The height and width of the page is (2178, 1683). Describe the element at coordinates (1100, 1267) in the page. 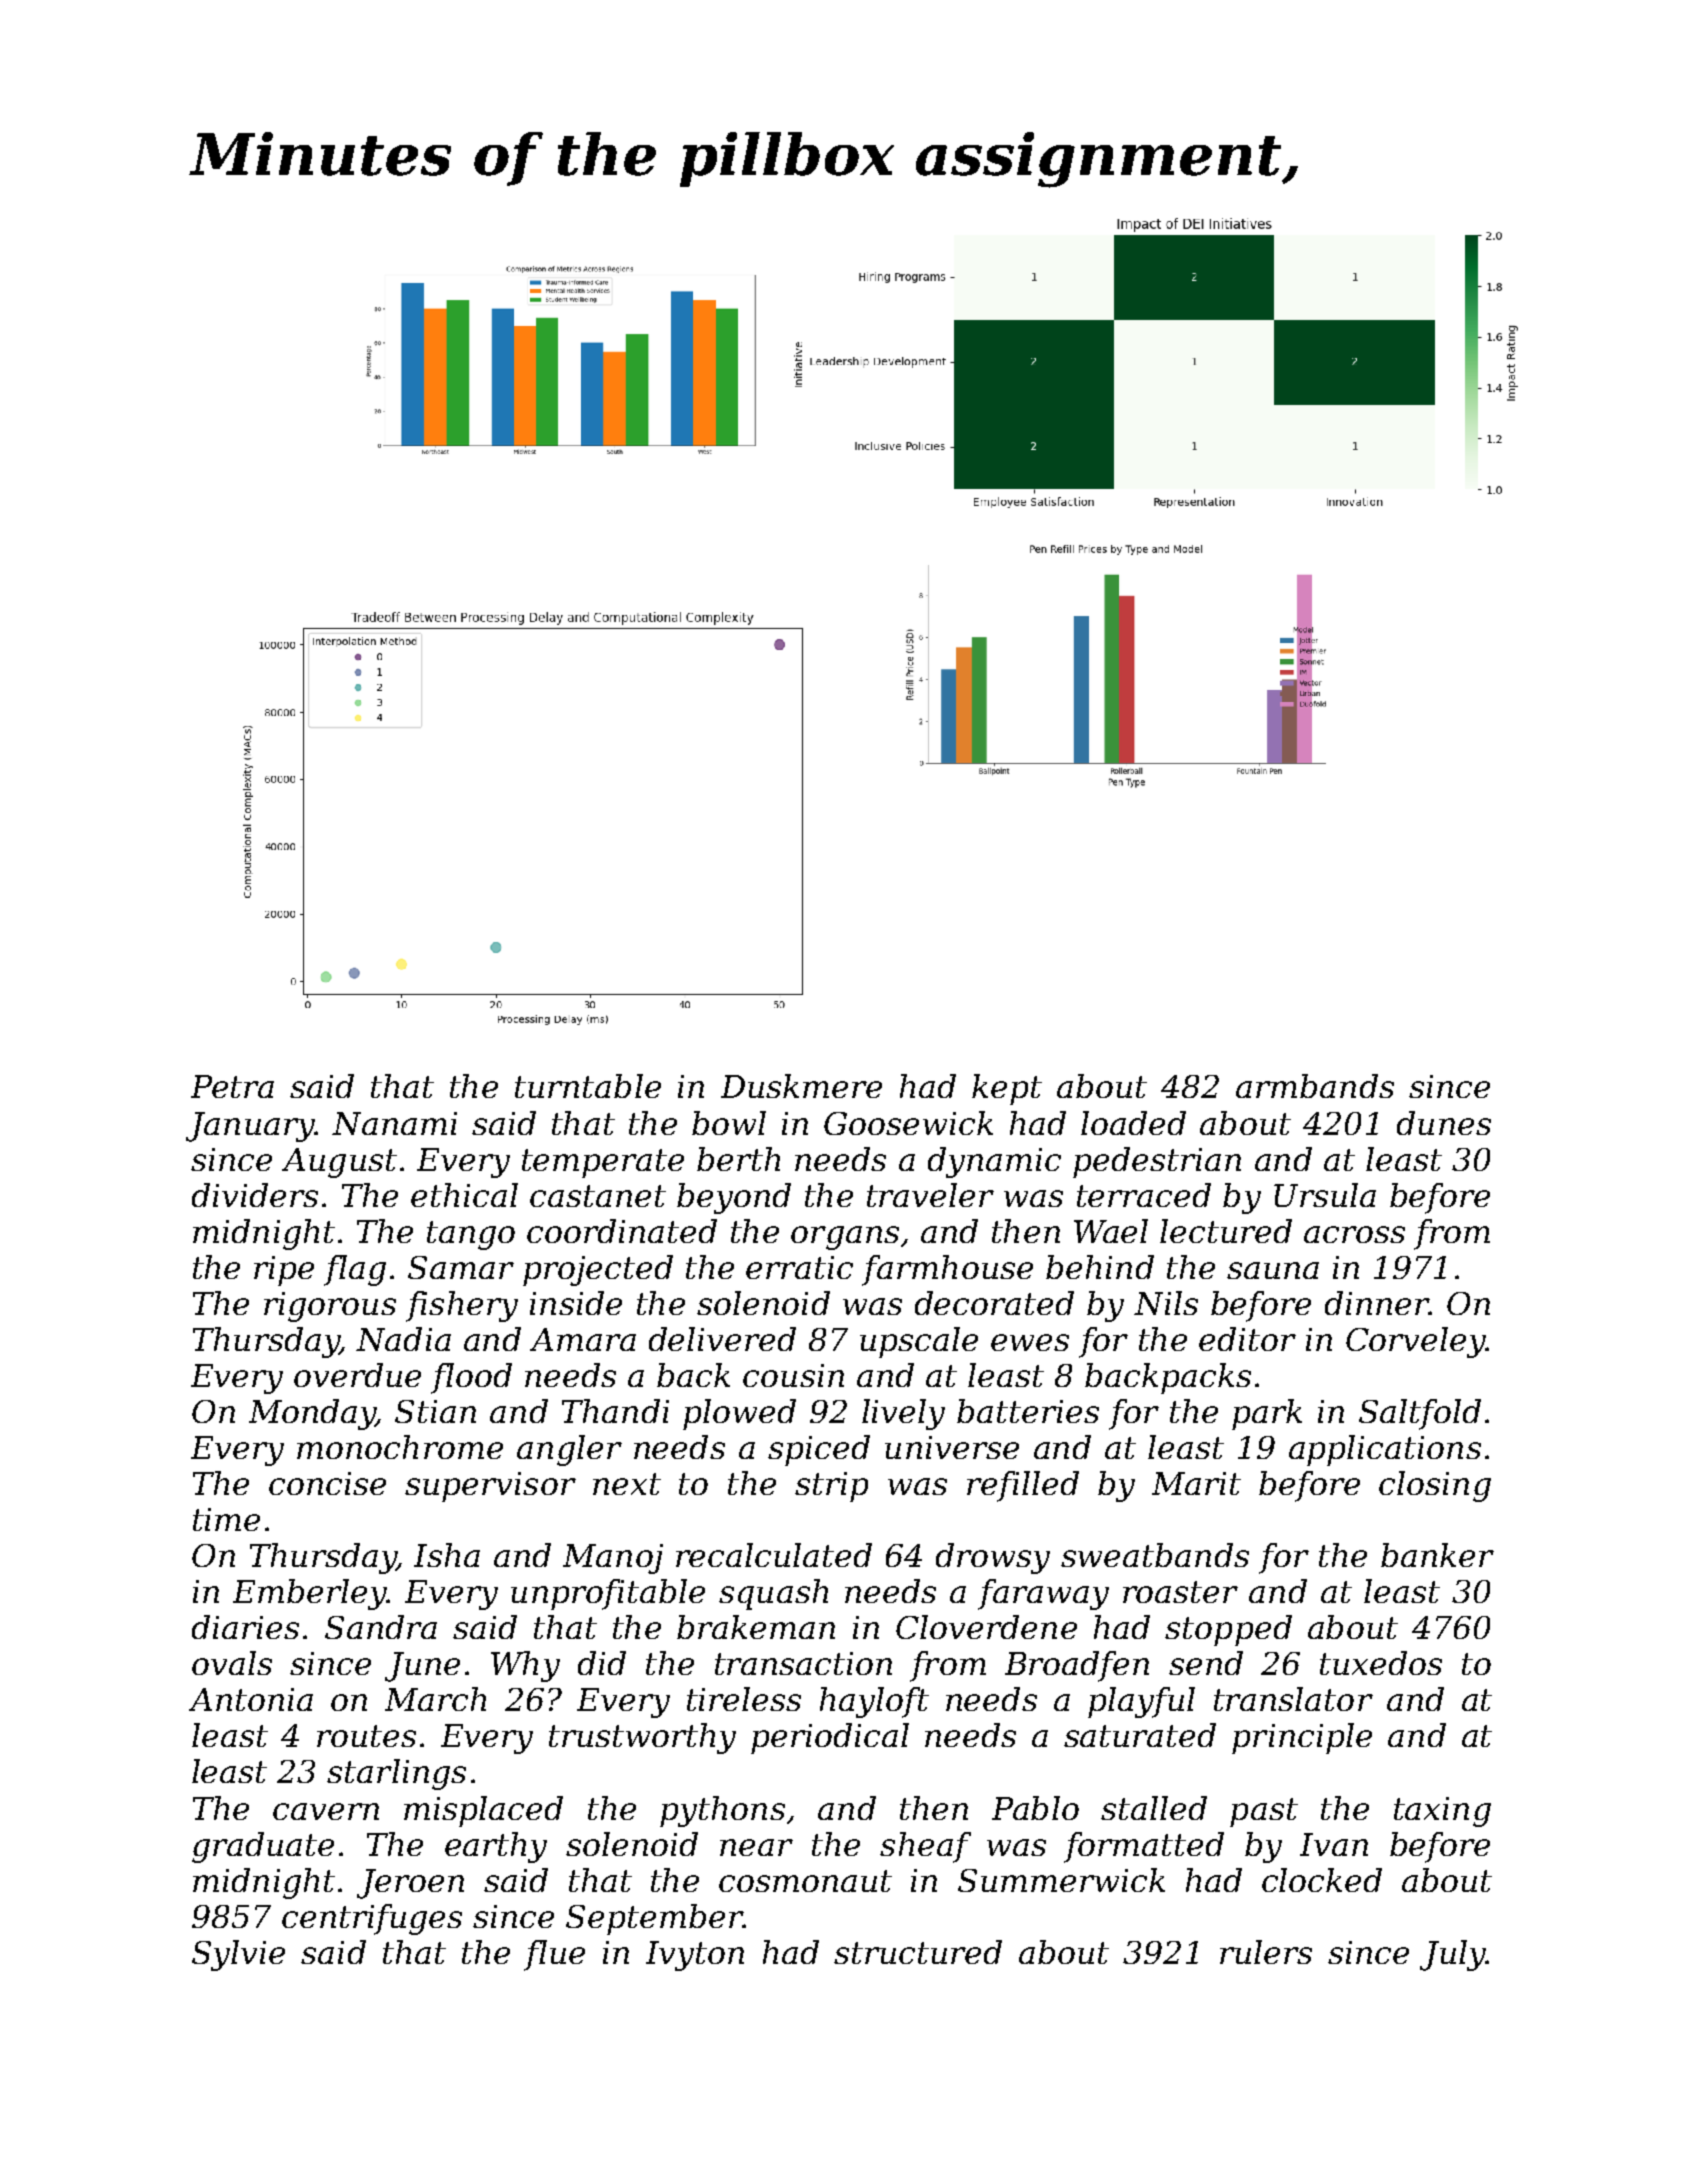

I see `behind` at that location.
